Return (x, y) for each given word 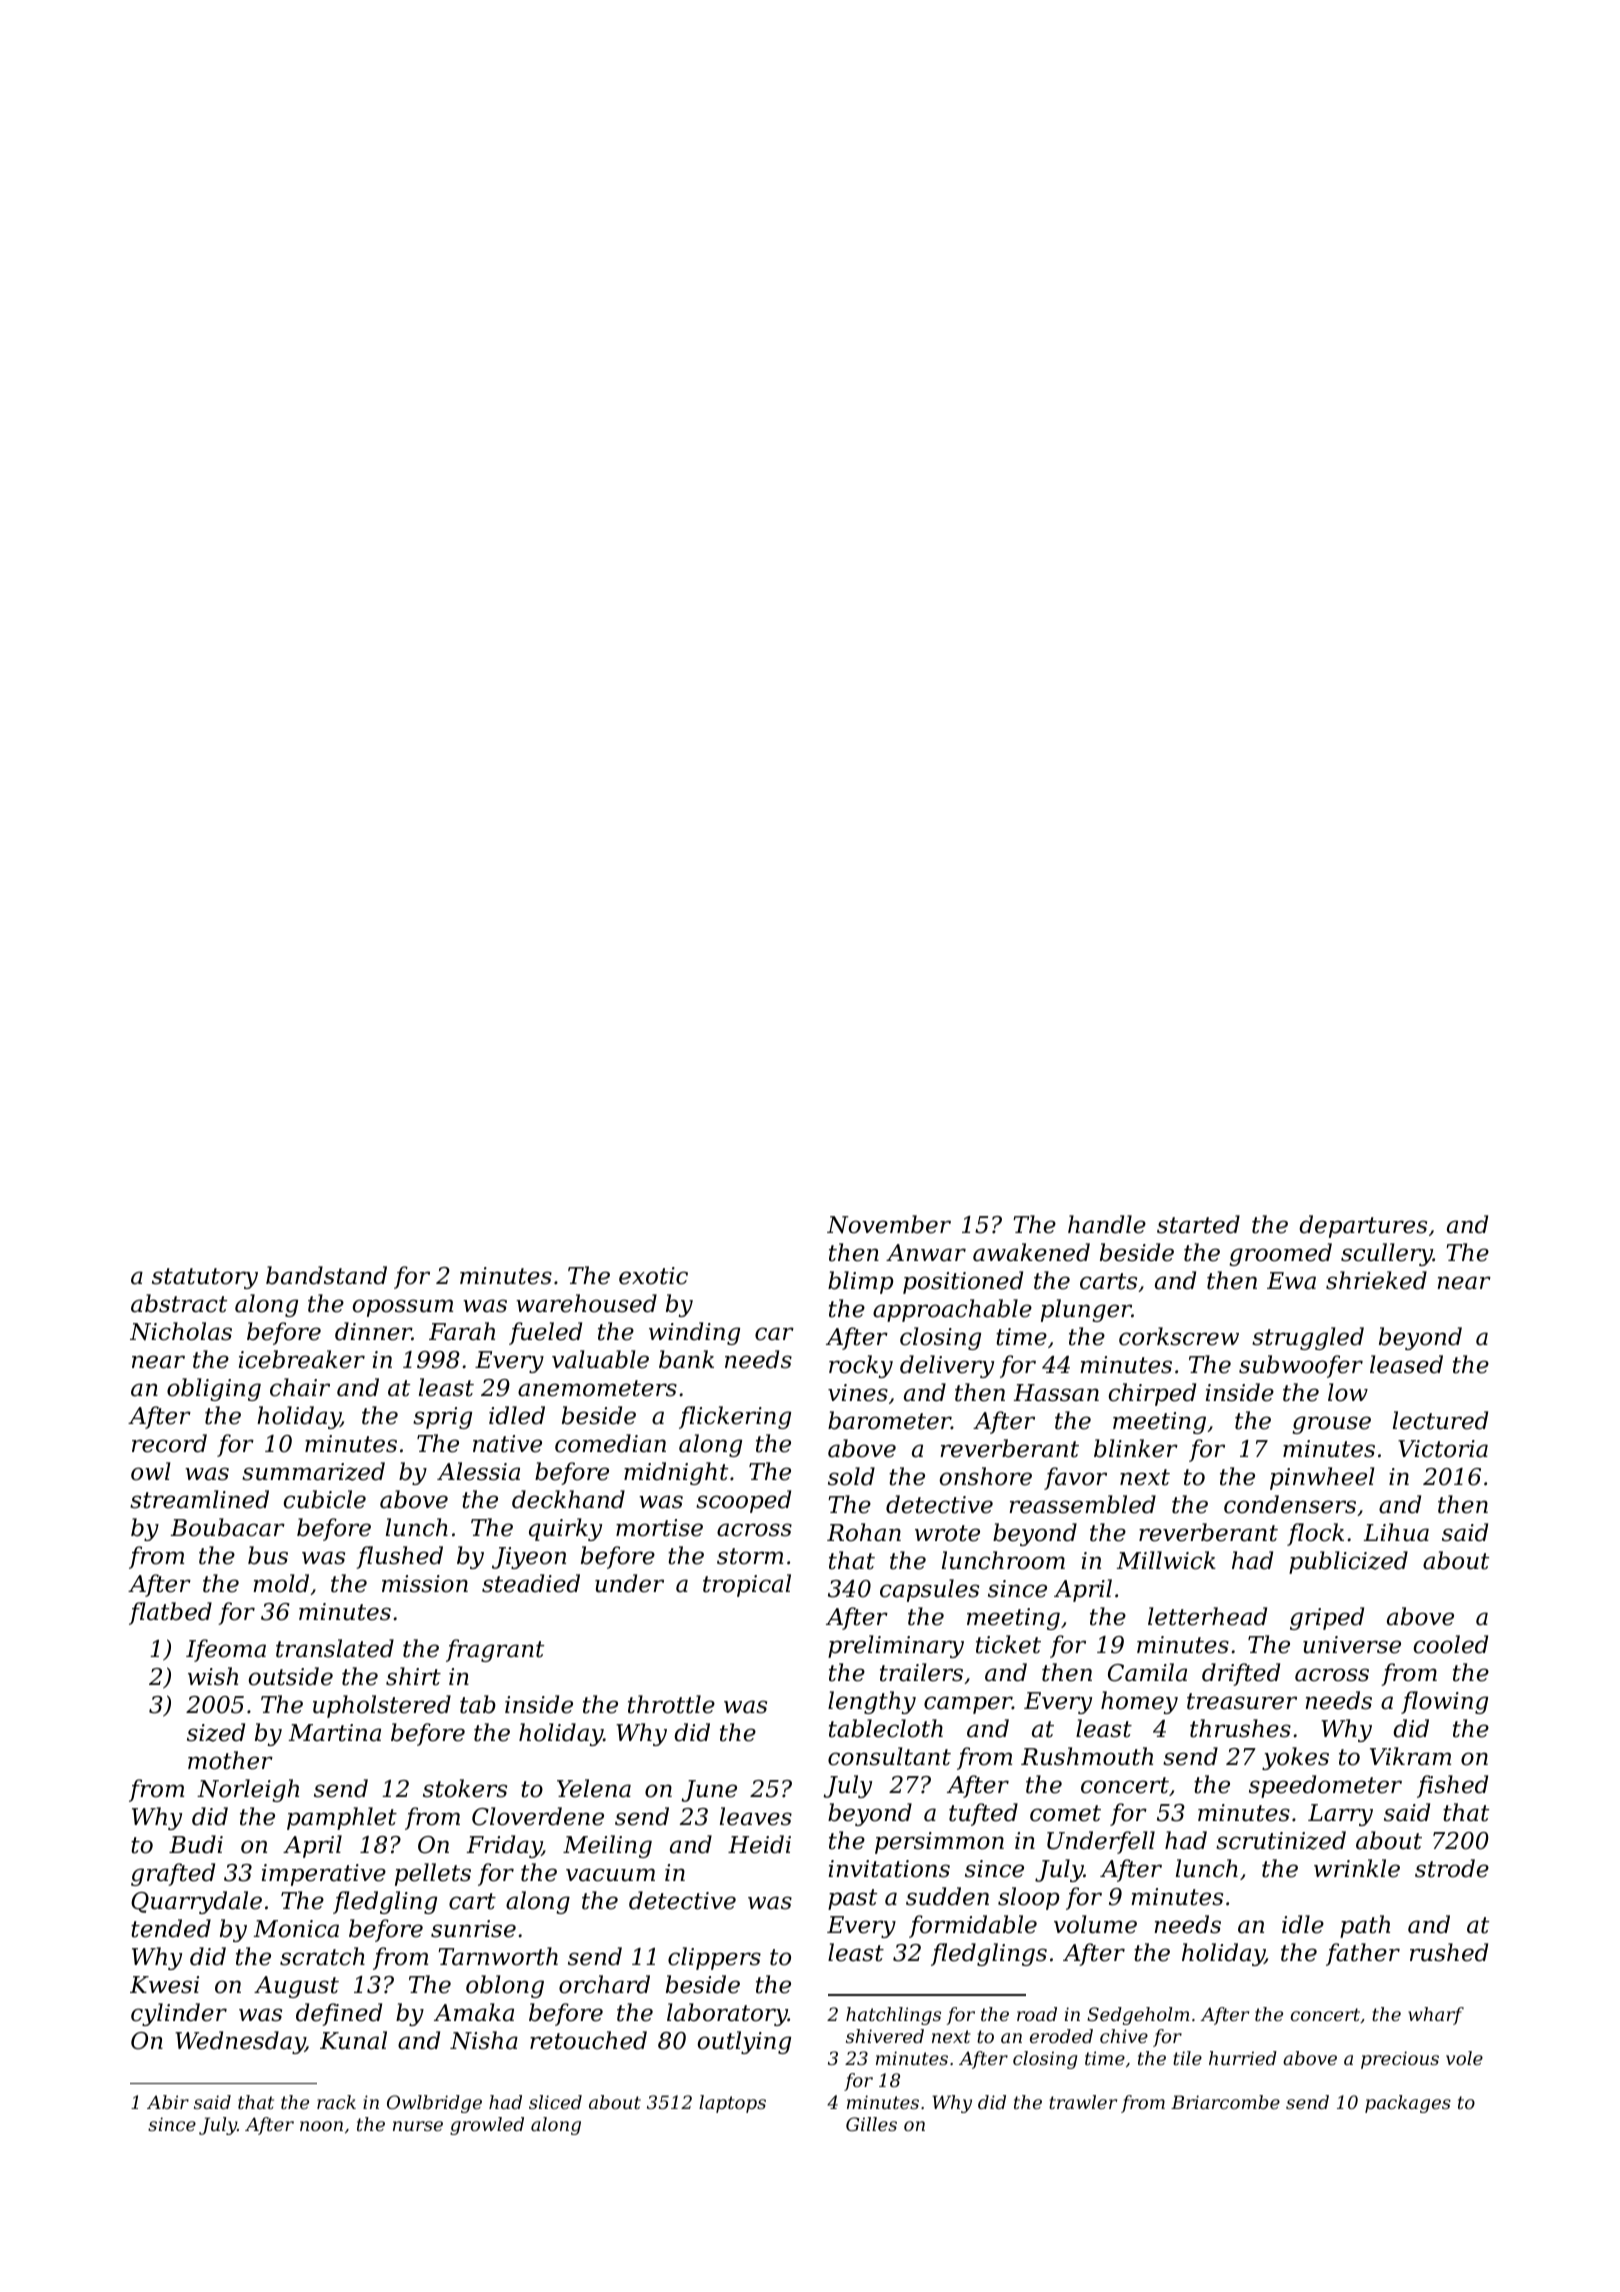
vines (858, 1393)
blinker (1136, 1448)
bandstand (326, 1275)
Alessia (478, 1471)
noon (321, 2126)
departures (1363, 1226)
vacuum (610, 1875)
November (889, 1224)
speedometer (1325, 1786)
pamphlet (342, 1818)
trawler (1083, 2102)
